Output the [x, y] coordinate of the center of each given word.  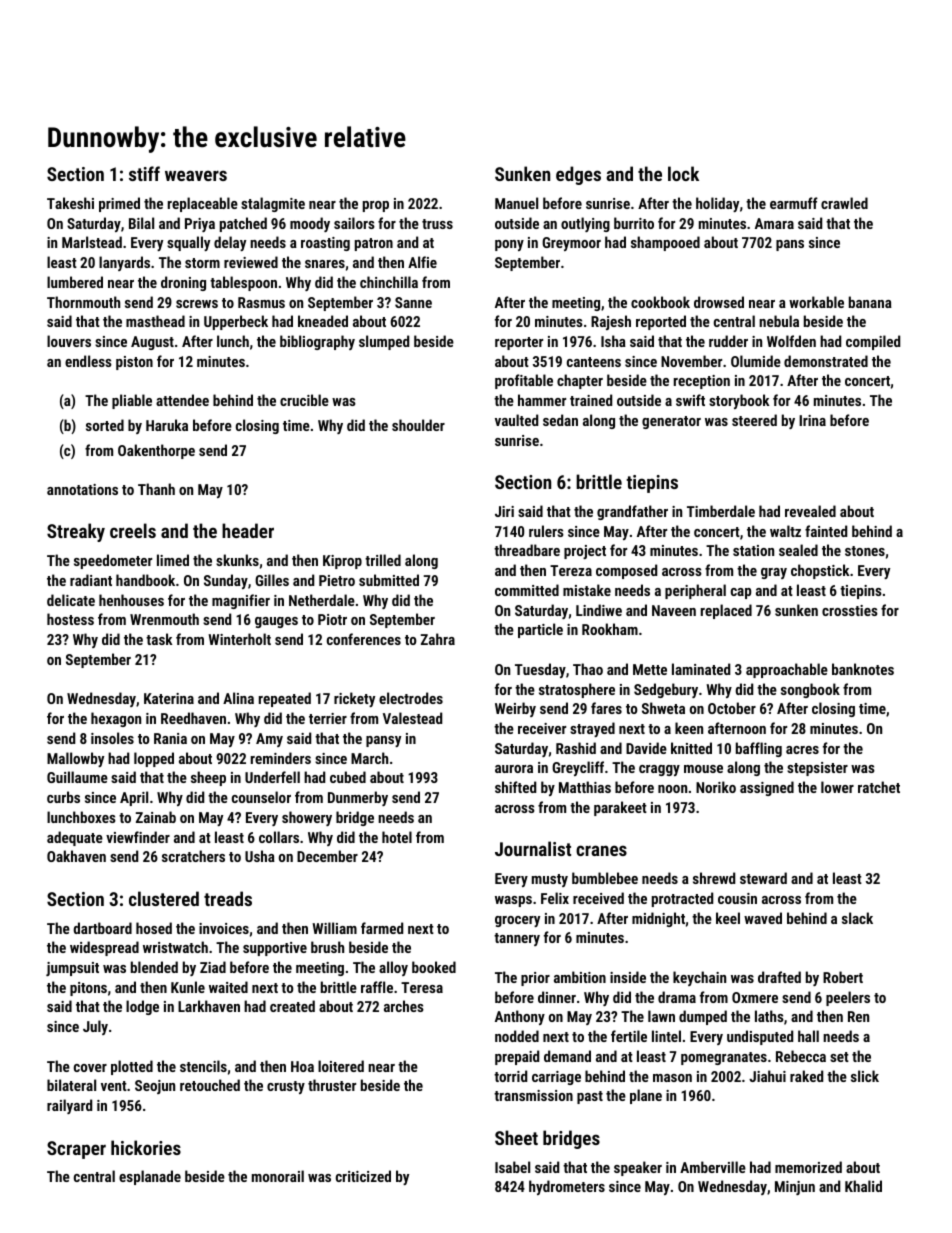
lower [837, 787]
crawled [844, 203]
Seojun [155, 1087]
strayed [592, 729]
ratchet [879, 787]
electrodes [411, 698]
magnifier [241, 601]
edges [578, 175]
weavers [196, 175]
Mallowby [75, 759]
